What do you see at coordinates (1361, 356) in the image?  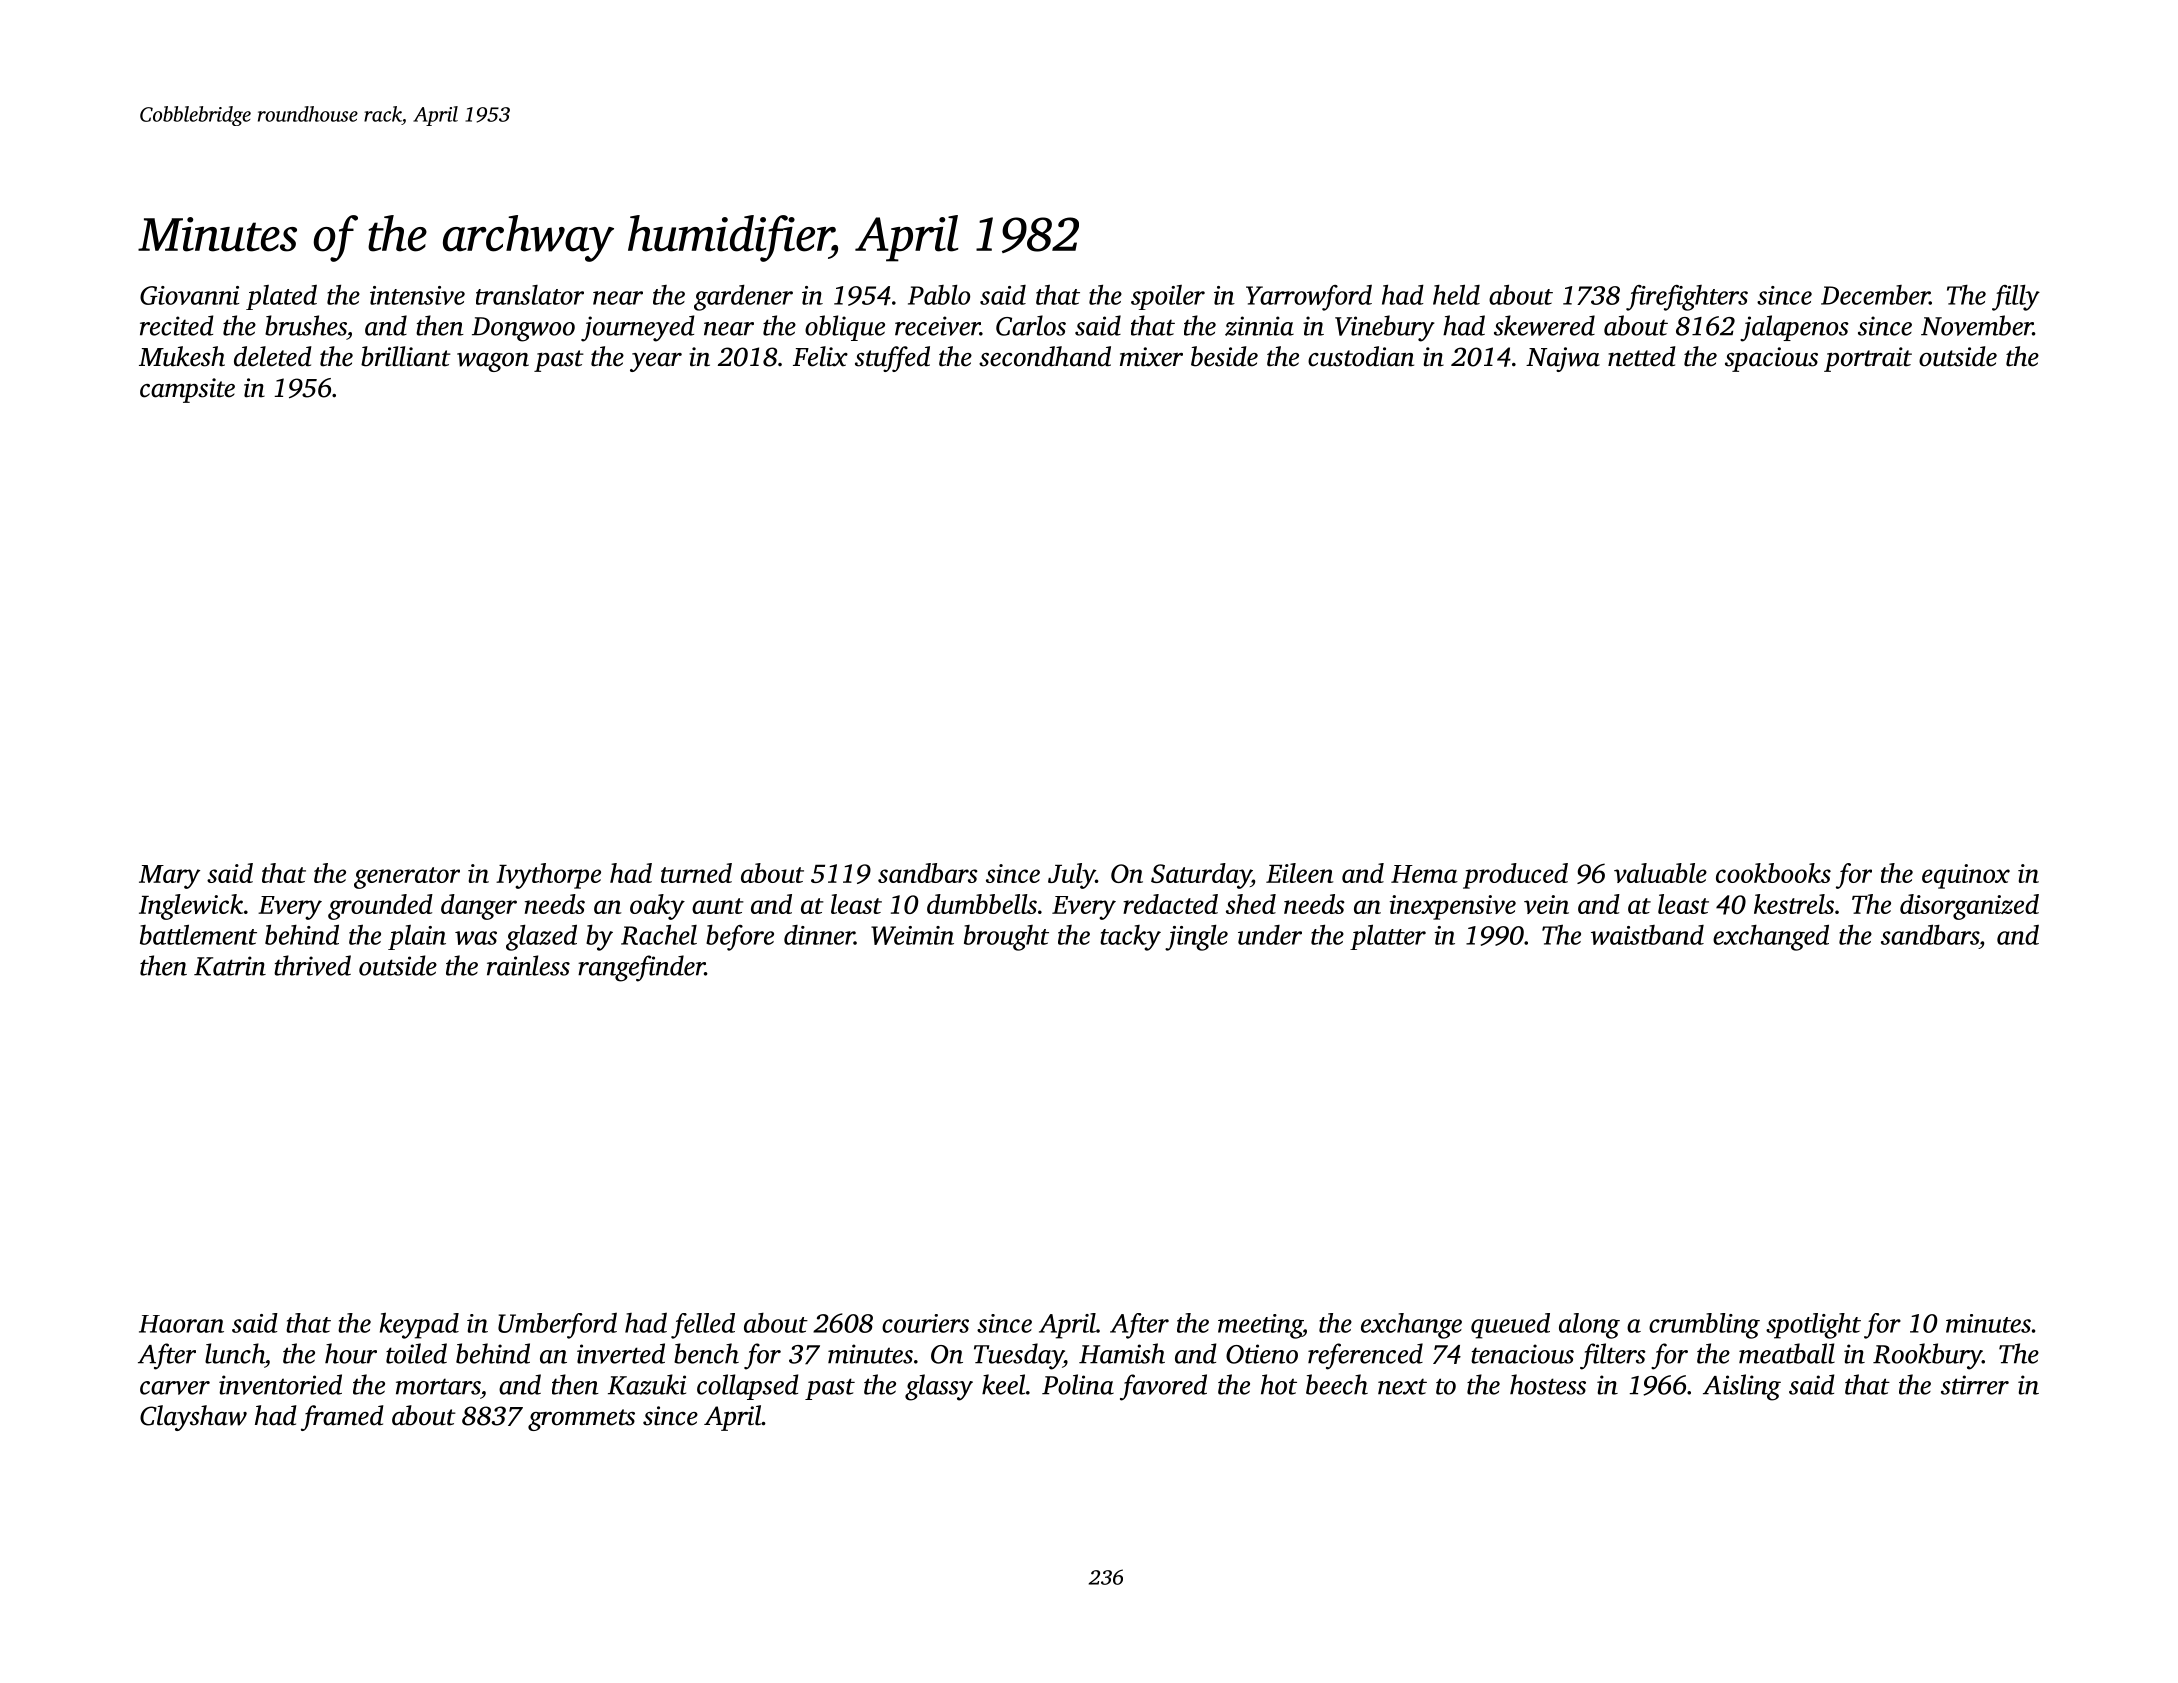 I see `custodian` at bounding box center [1361, 356].
